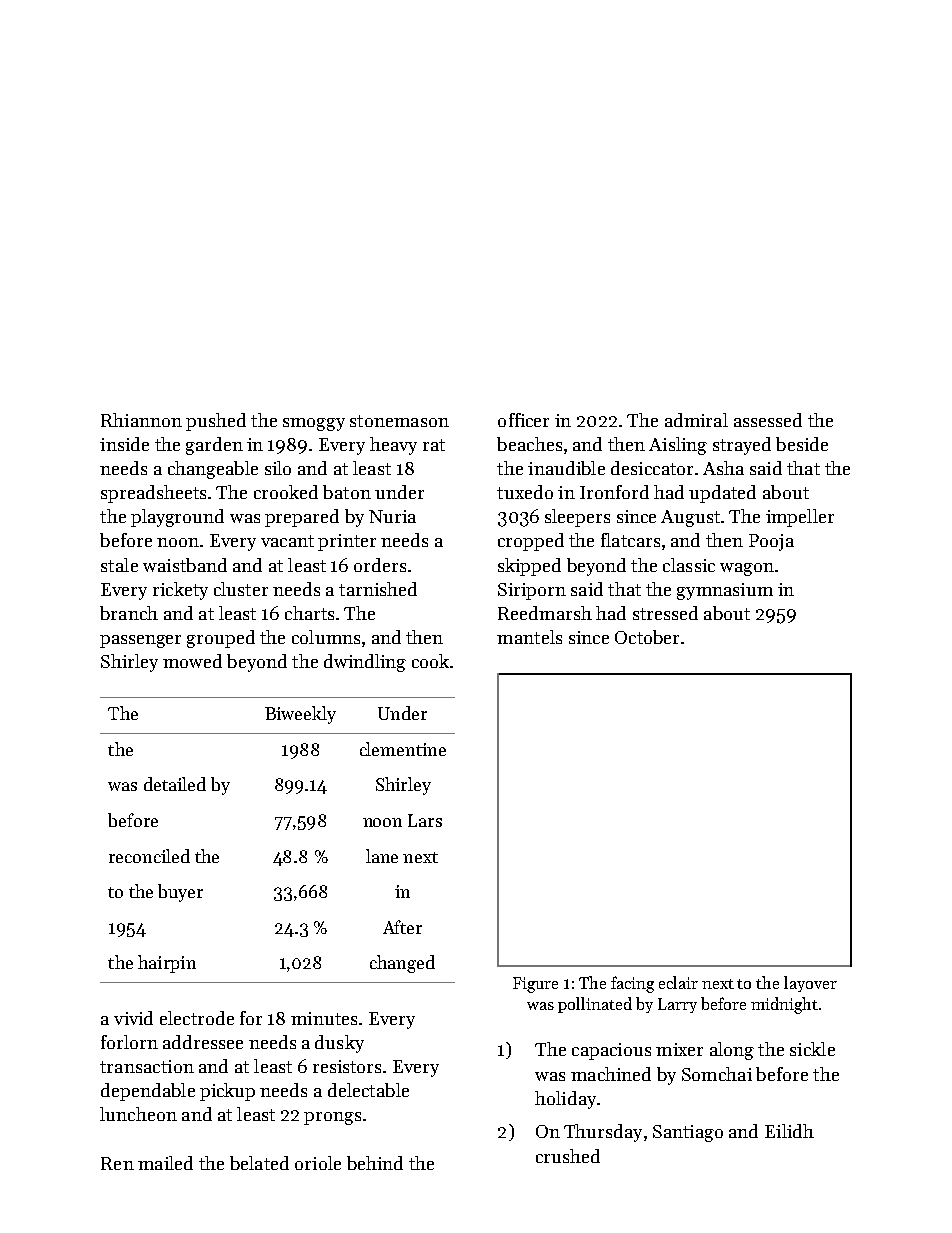  Describe the element at coordinates (696, 420) in the screenshot. I see `admiral` at that location.
